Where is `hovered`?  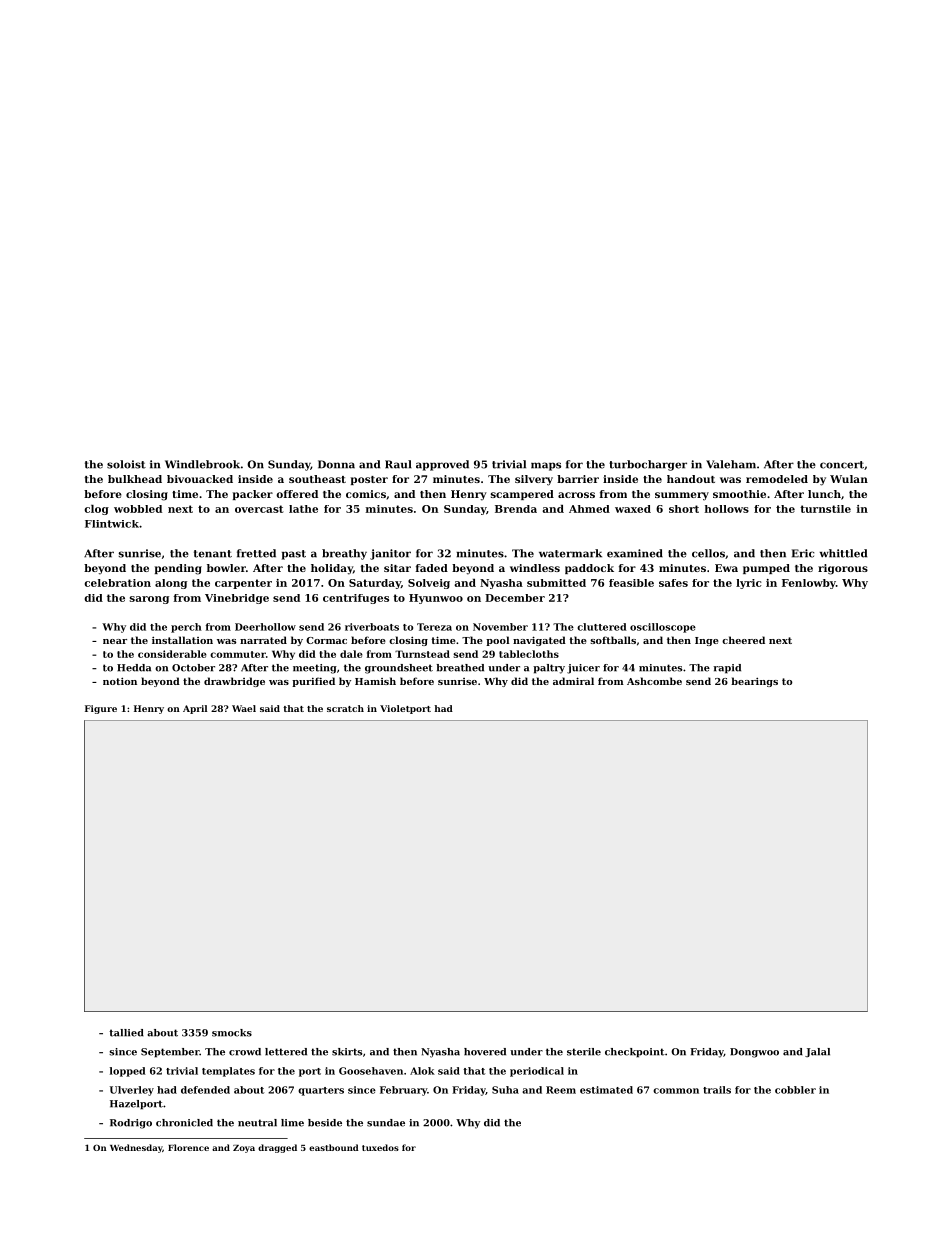 hovered is located at coordinates (485, 1052).
